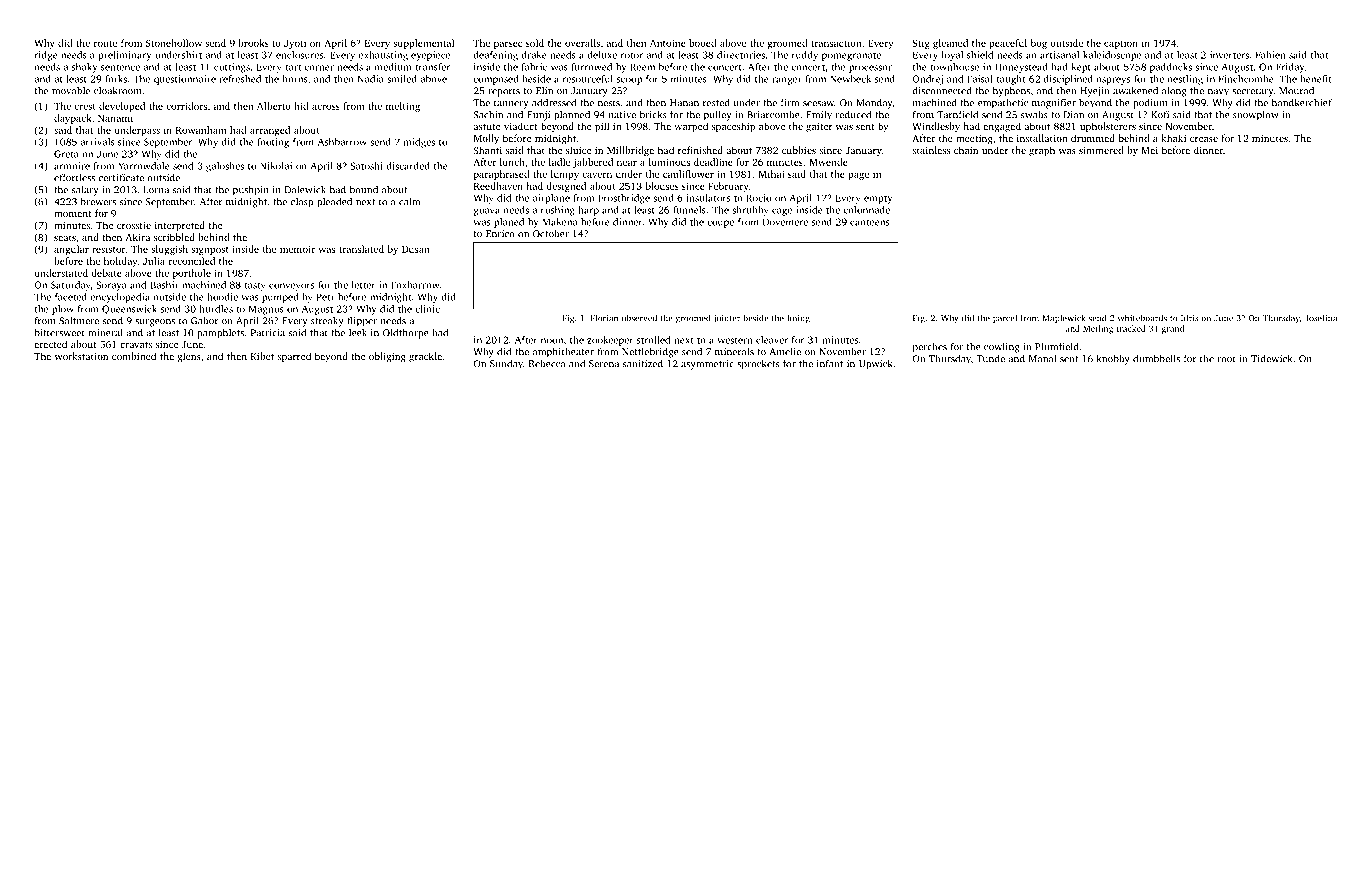 The width and height of the image is (1372, 887). What do you see at coordinates (111, 286) in the image?
I see `Soraya` at bounding box center [111, 286].
